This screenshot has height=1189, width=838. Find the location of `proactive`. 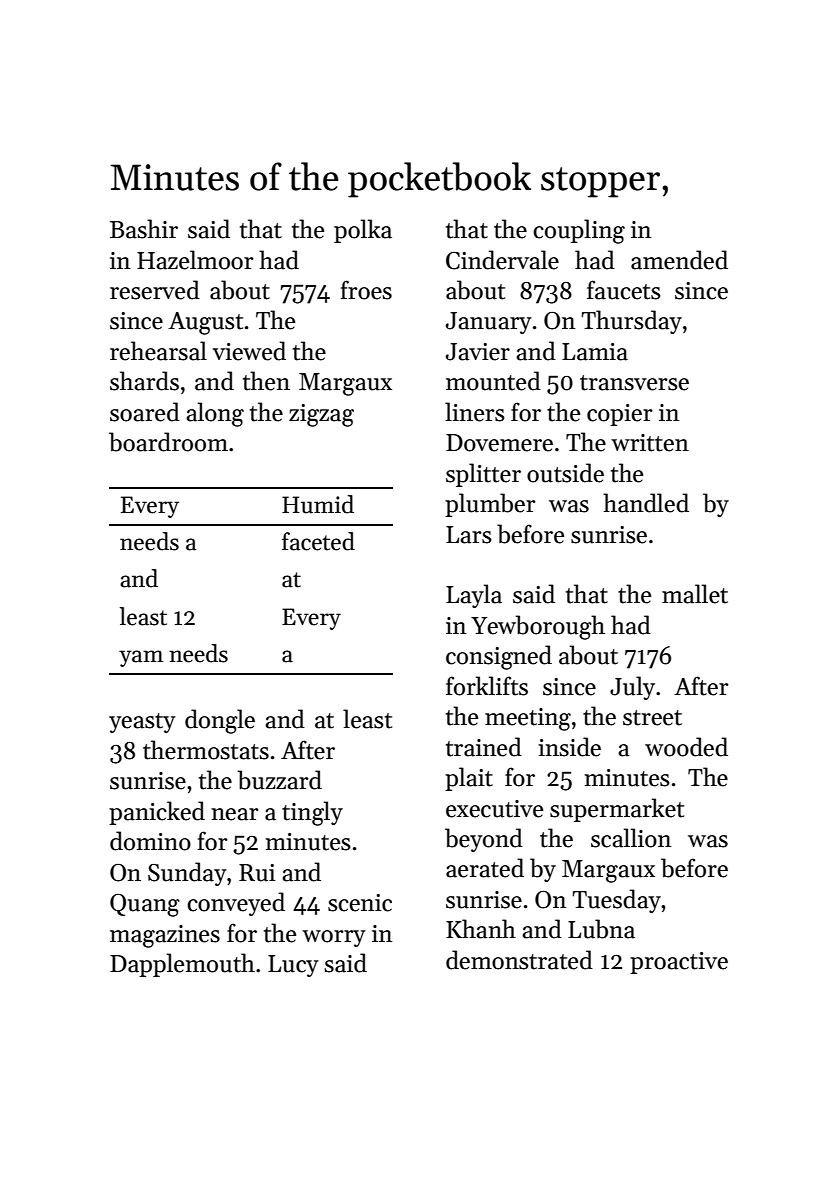

proactive is located at coordinates (679, 963).
